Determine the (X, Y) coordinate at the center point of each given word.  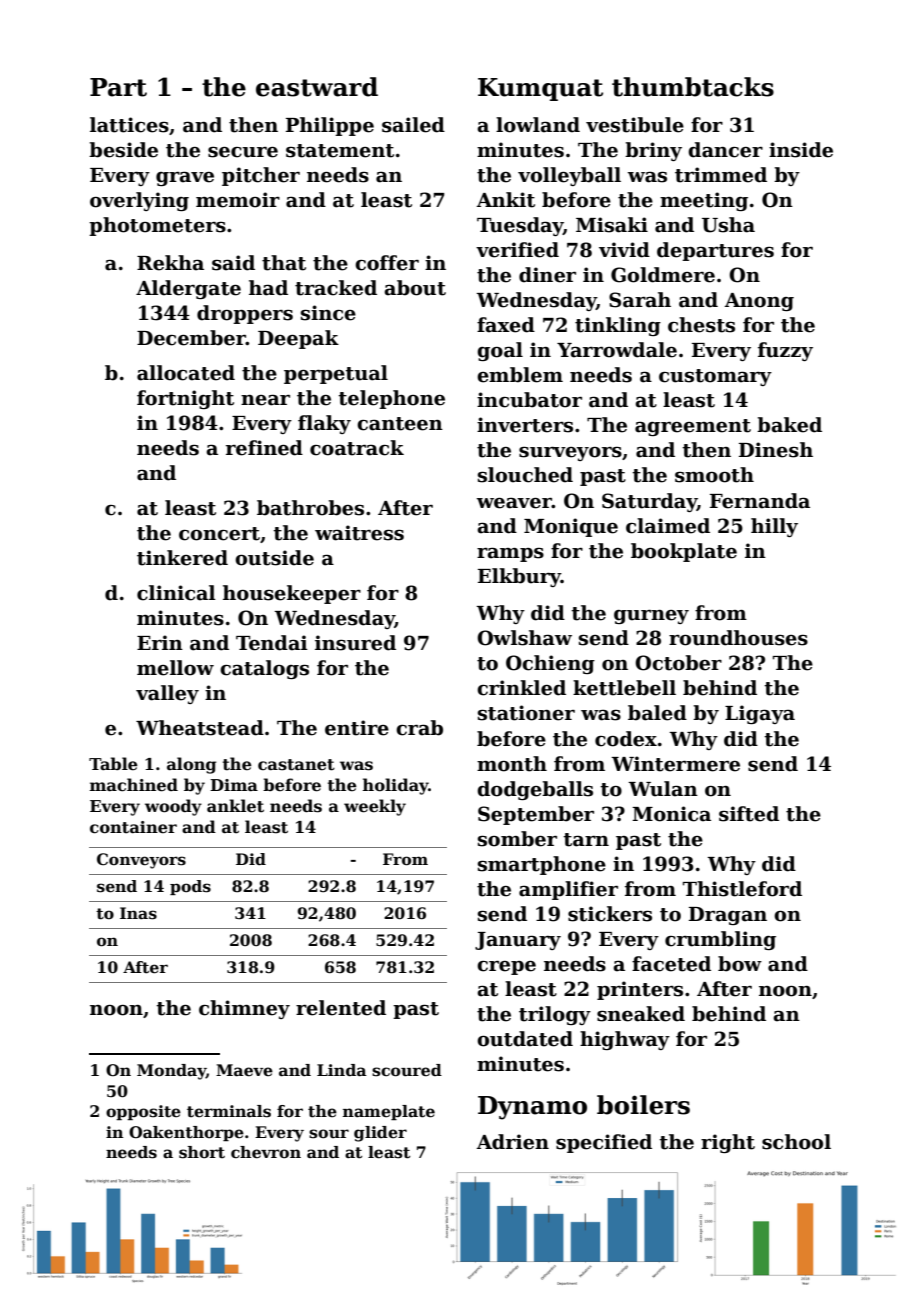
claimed (668, 526)
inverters (525, 425)
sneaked (641, 1014)
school (796, 1142)
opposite (143, 1112)
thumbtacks (693, 87)
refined (264, 448)
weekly (375, 807)
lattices (129, 125)
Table (113, 764)
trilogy (555, 1015)
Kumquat (540, 89)
